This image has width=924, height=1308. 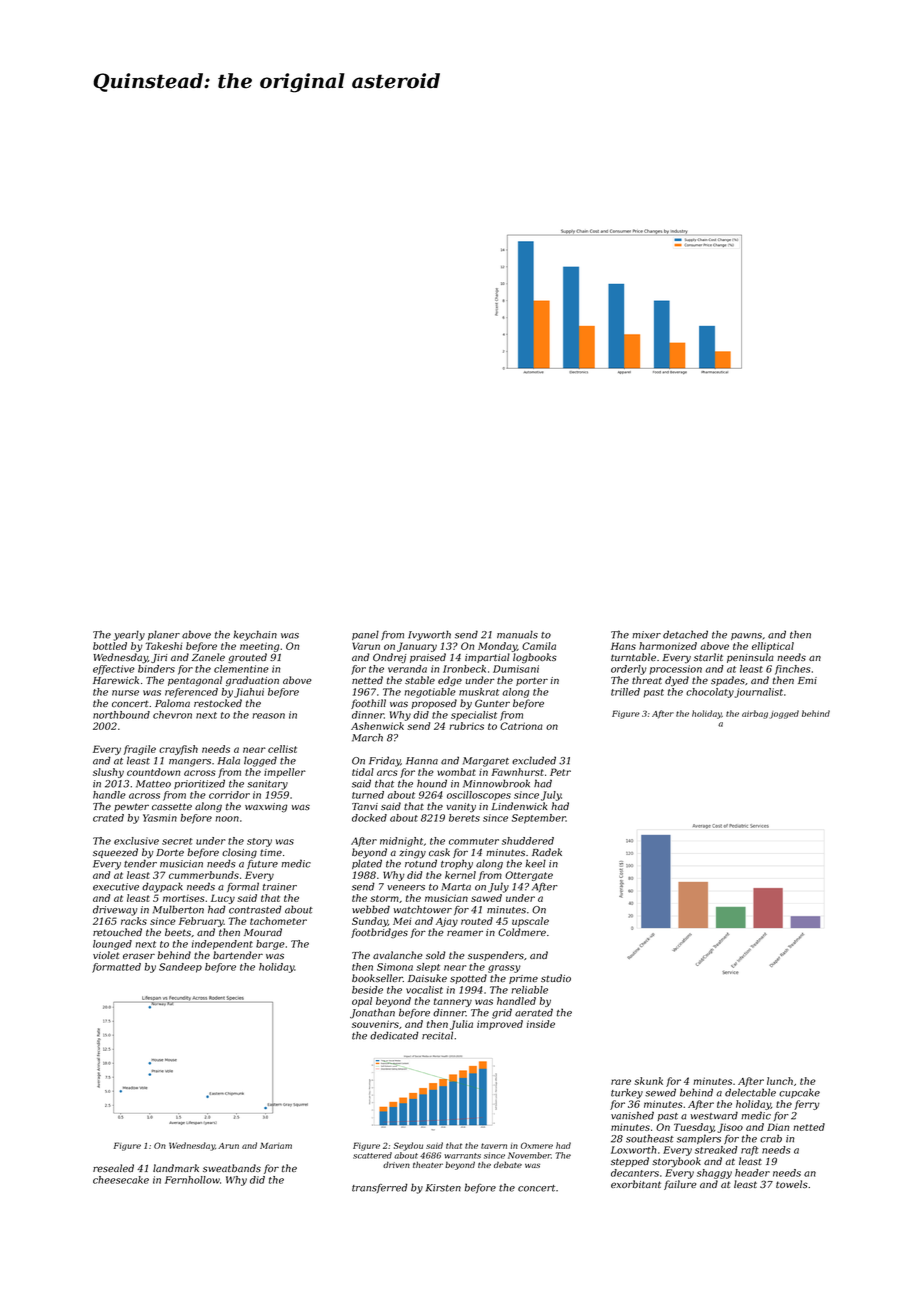 I want to click on sawed, so click(x=486, y=898).
